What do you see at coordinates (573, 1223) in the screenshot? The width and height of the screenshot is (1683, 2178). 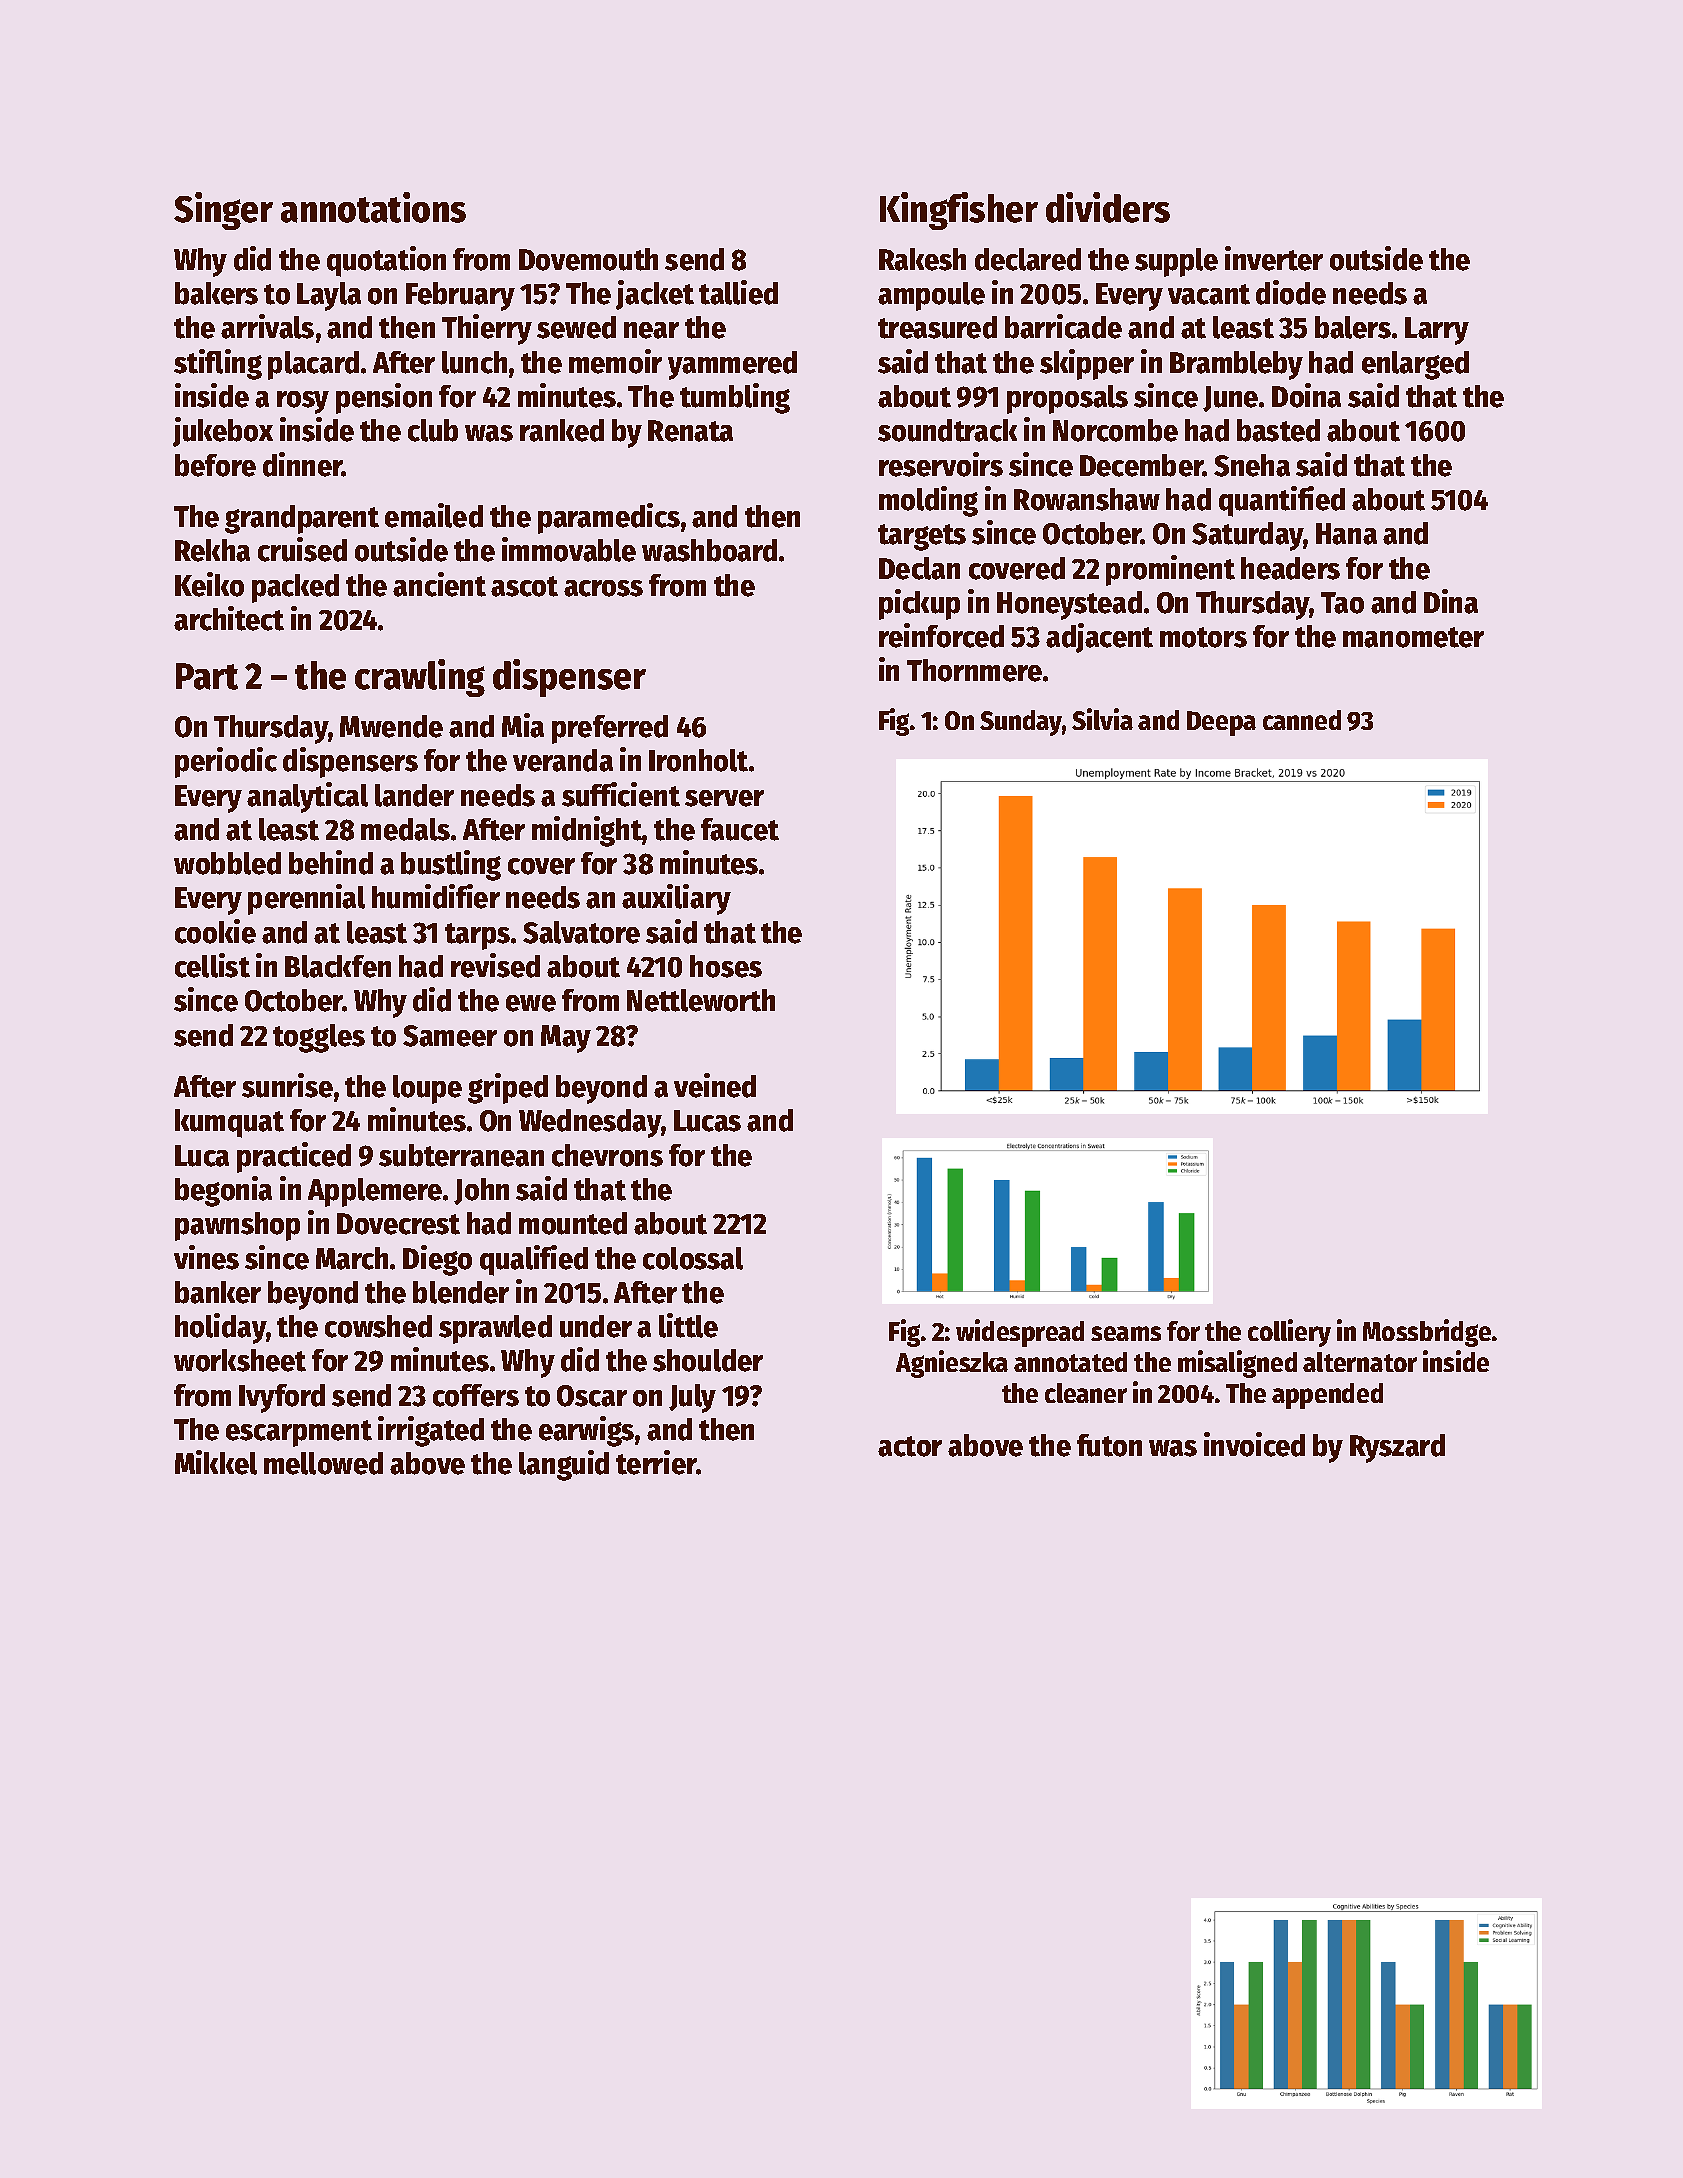 I see `mounted` at bounding box center [573, 1223].
